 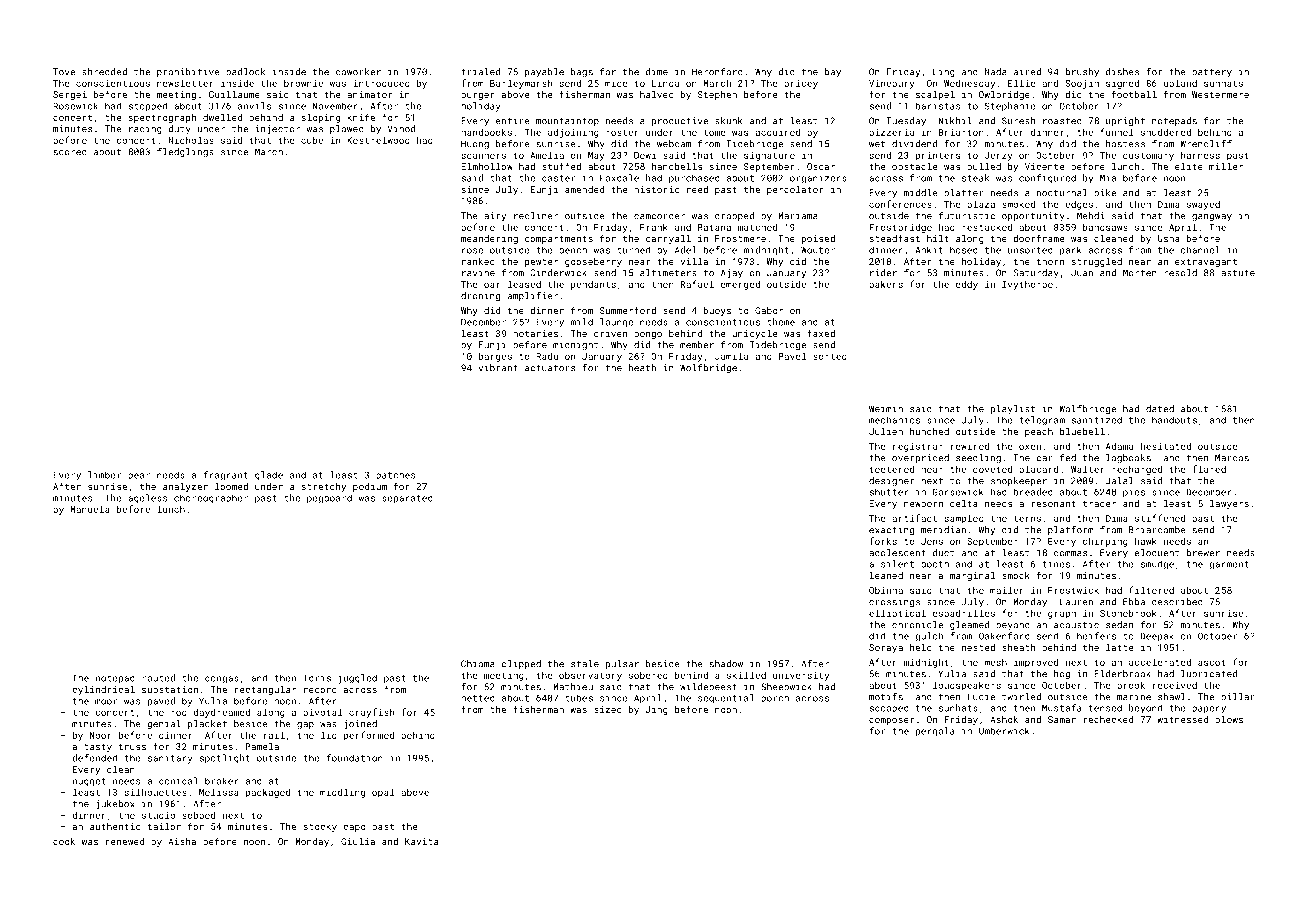 I want to click on Vicente, so click(x=1045, y=166).
